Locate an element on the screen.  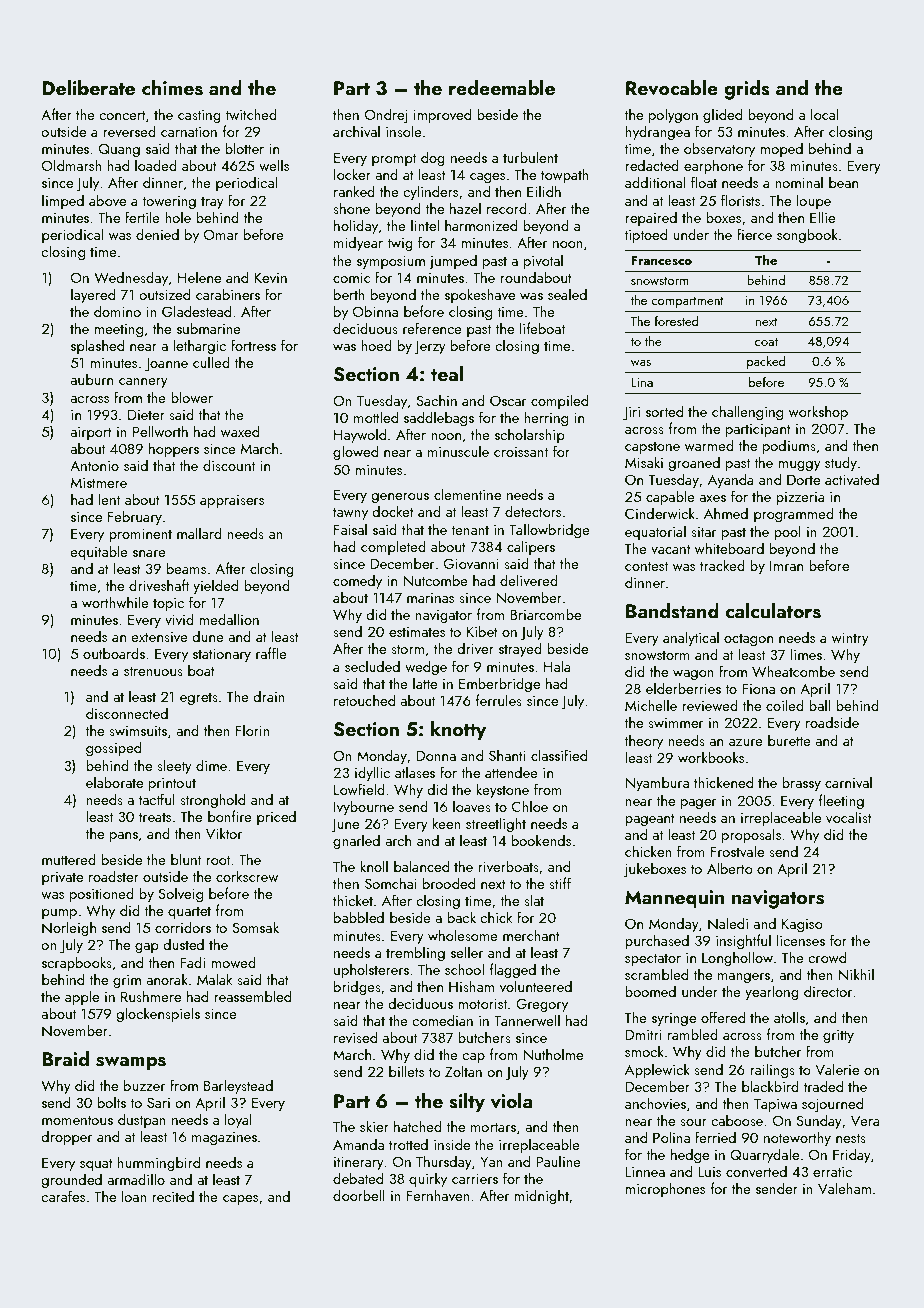
trotted is located at coordinates (408, 1144).
